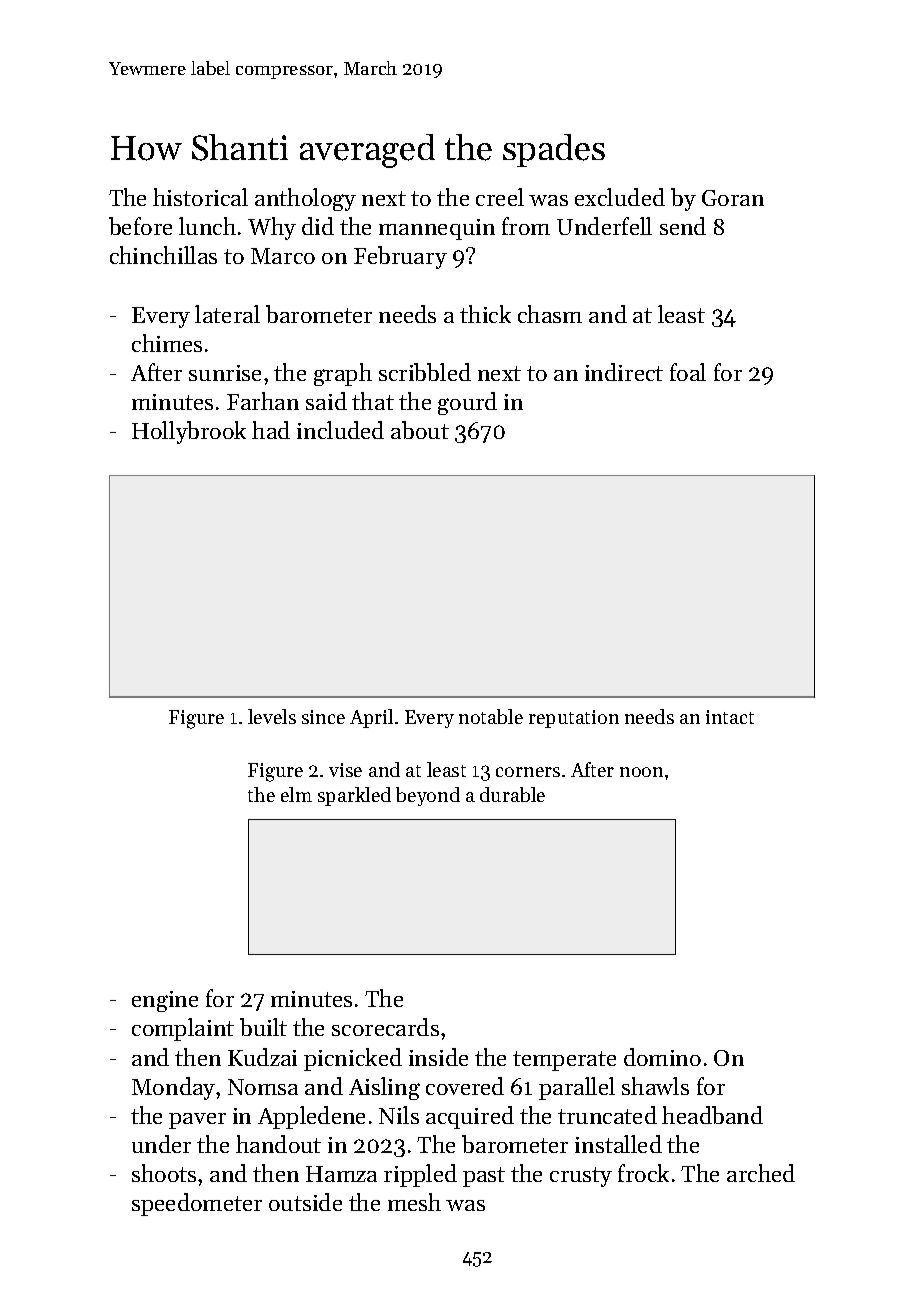 This screenshot has height=1311, width=924. What do you see at coordinates (200, 197) in the screenshot?
I see `historical` at bounding box center [200, 197].
